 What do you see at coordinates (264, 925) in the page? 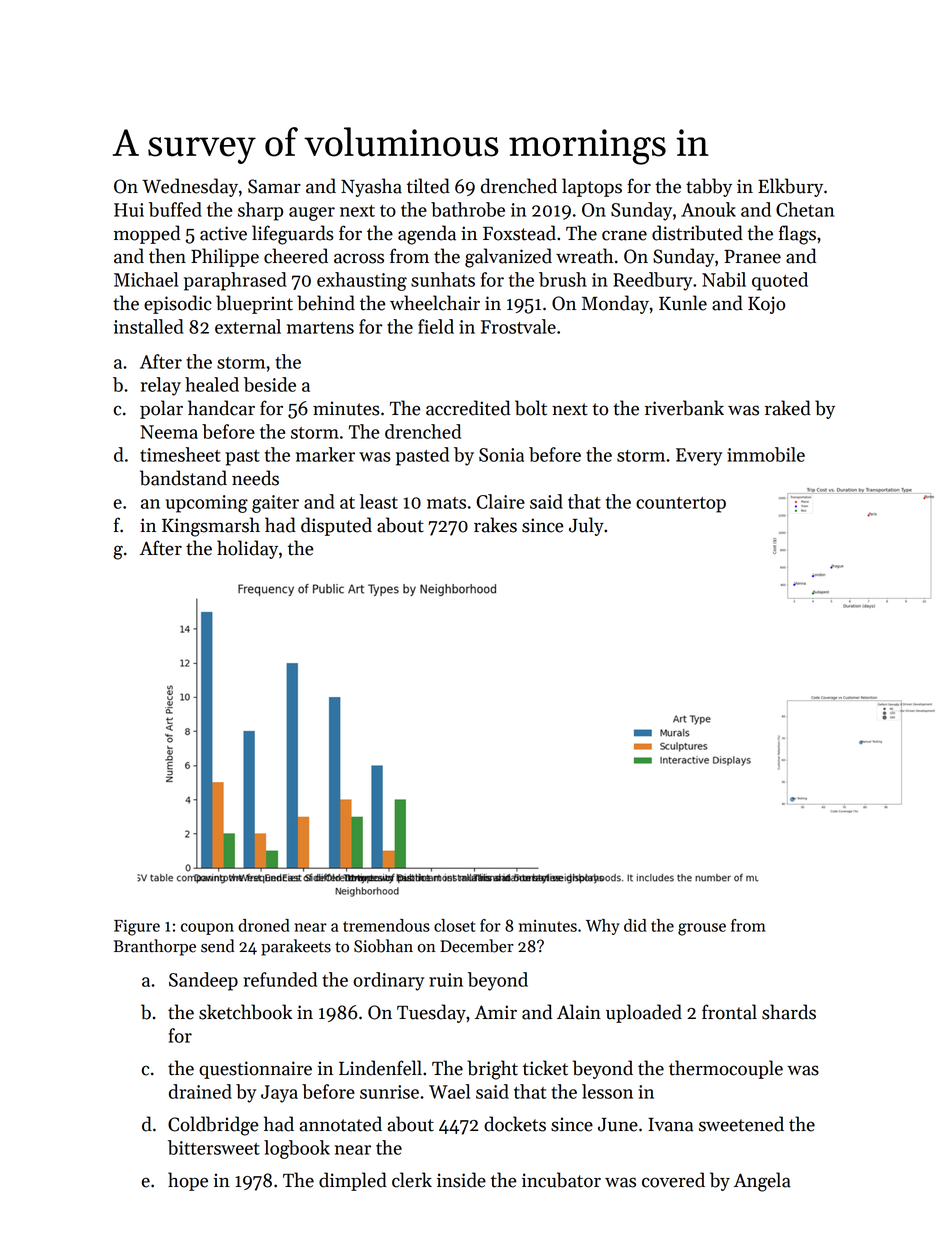
I see `droned` at bounding box center [264, 925].
